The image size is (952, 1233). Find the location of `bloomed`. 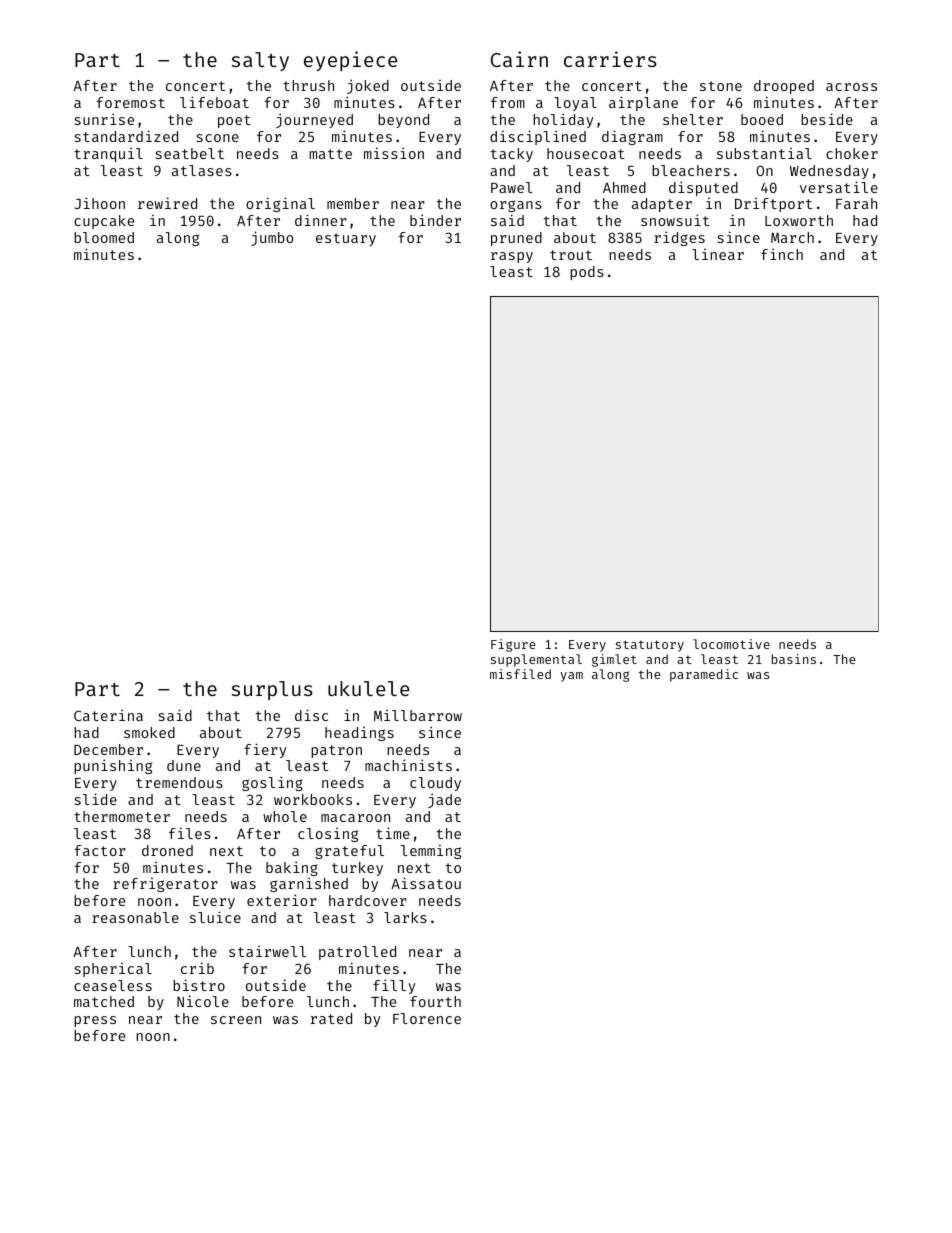

bloomed is located at coordinates (104, 237).
